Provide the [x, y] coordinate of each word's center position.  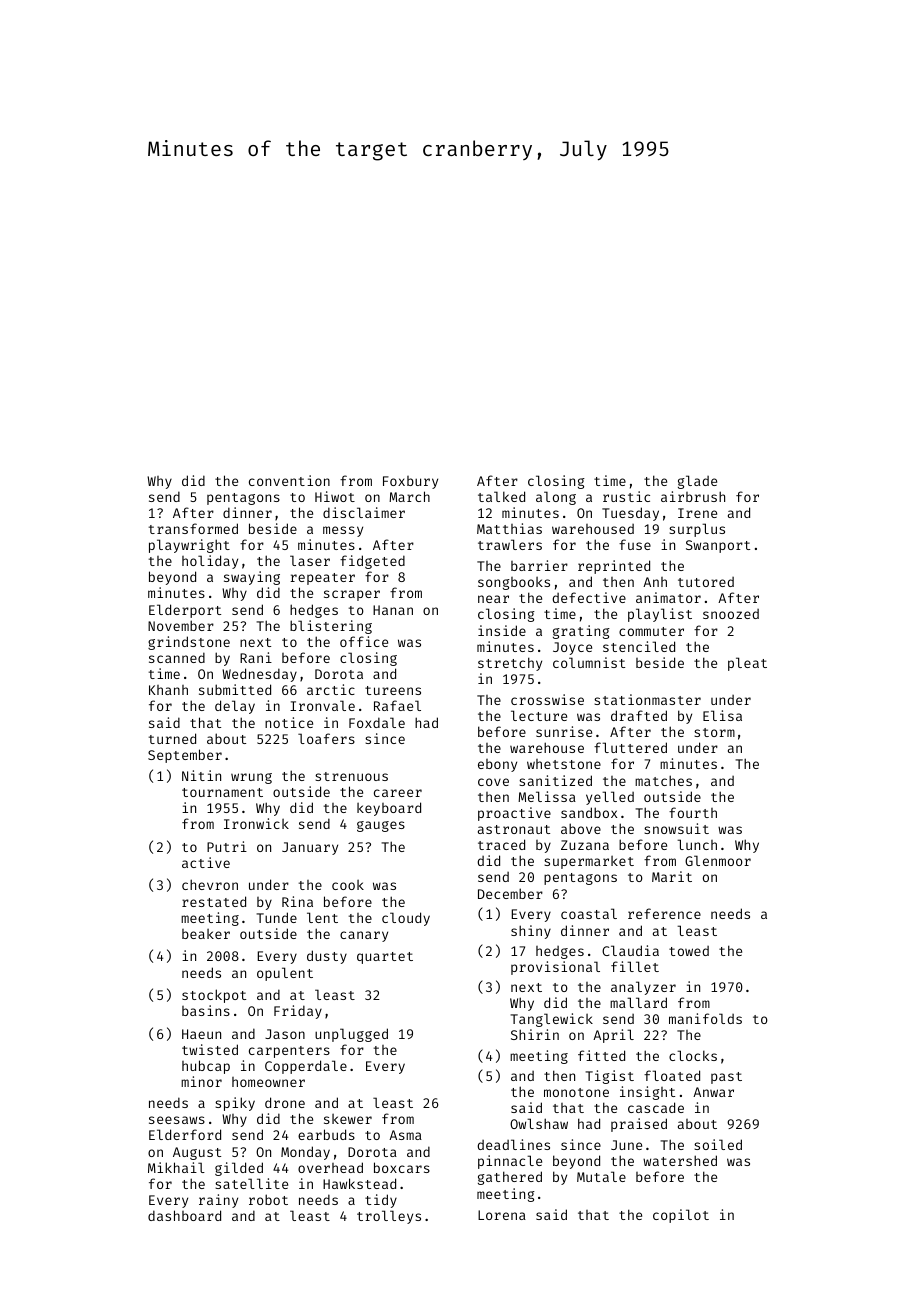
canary [364, 936]
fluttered [630, 747]
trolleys [389, 1217]
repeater [322, 579]
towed [689, 951]
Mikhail [176, 1167]
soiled [718, 1144]
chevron [210, 884]
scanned [177, 657]
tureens [393, 690]
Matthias [509, 528]
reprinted [614, 567]
